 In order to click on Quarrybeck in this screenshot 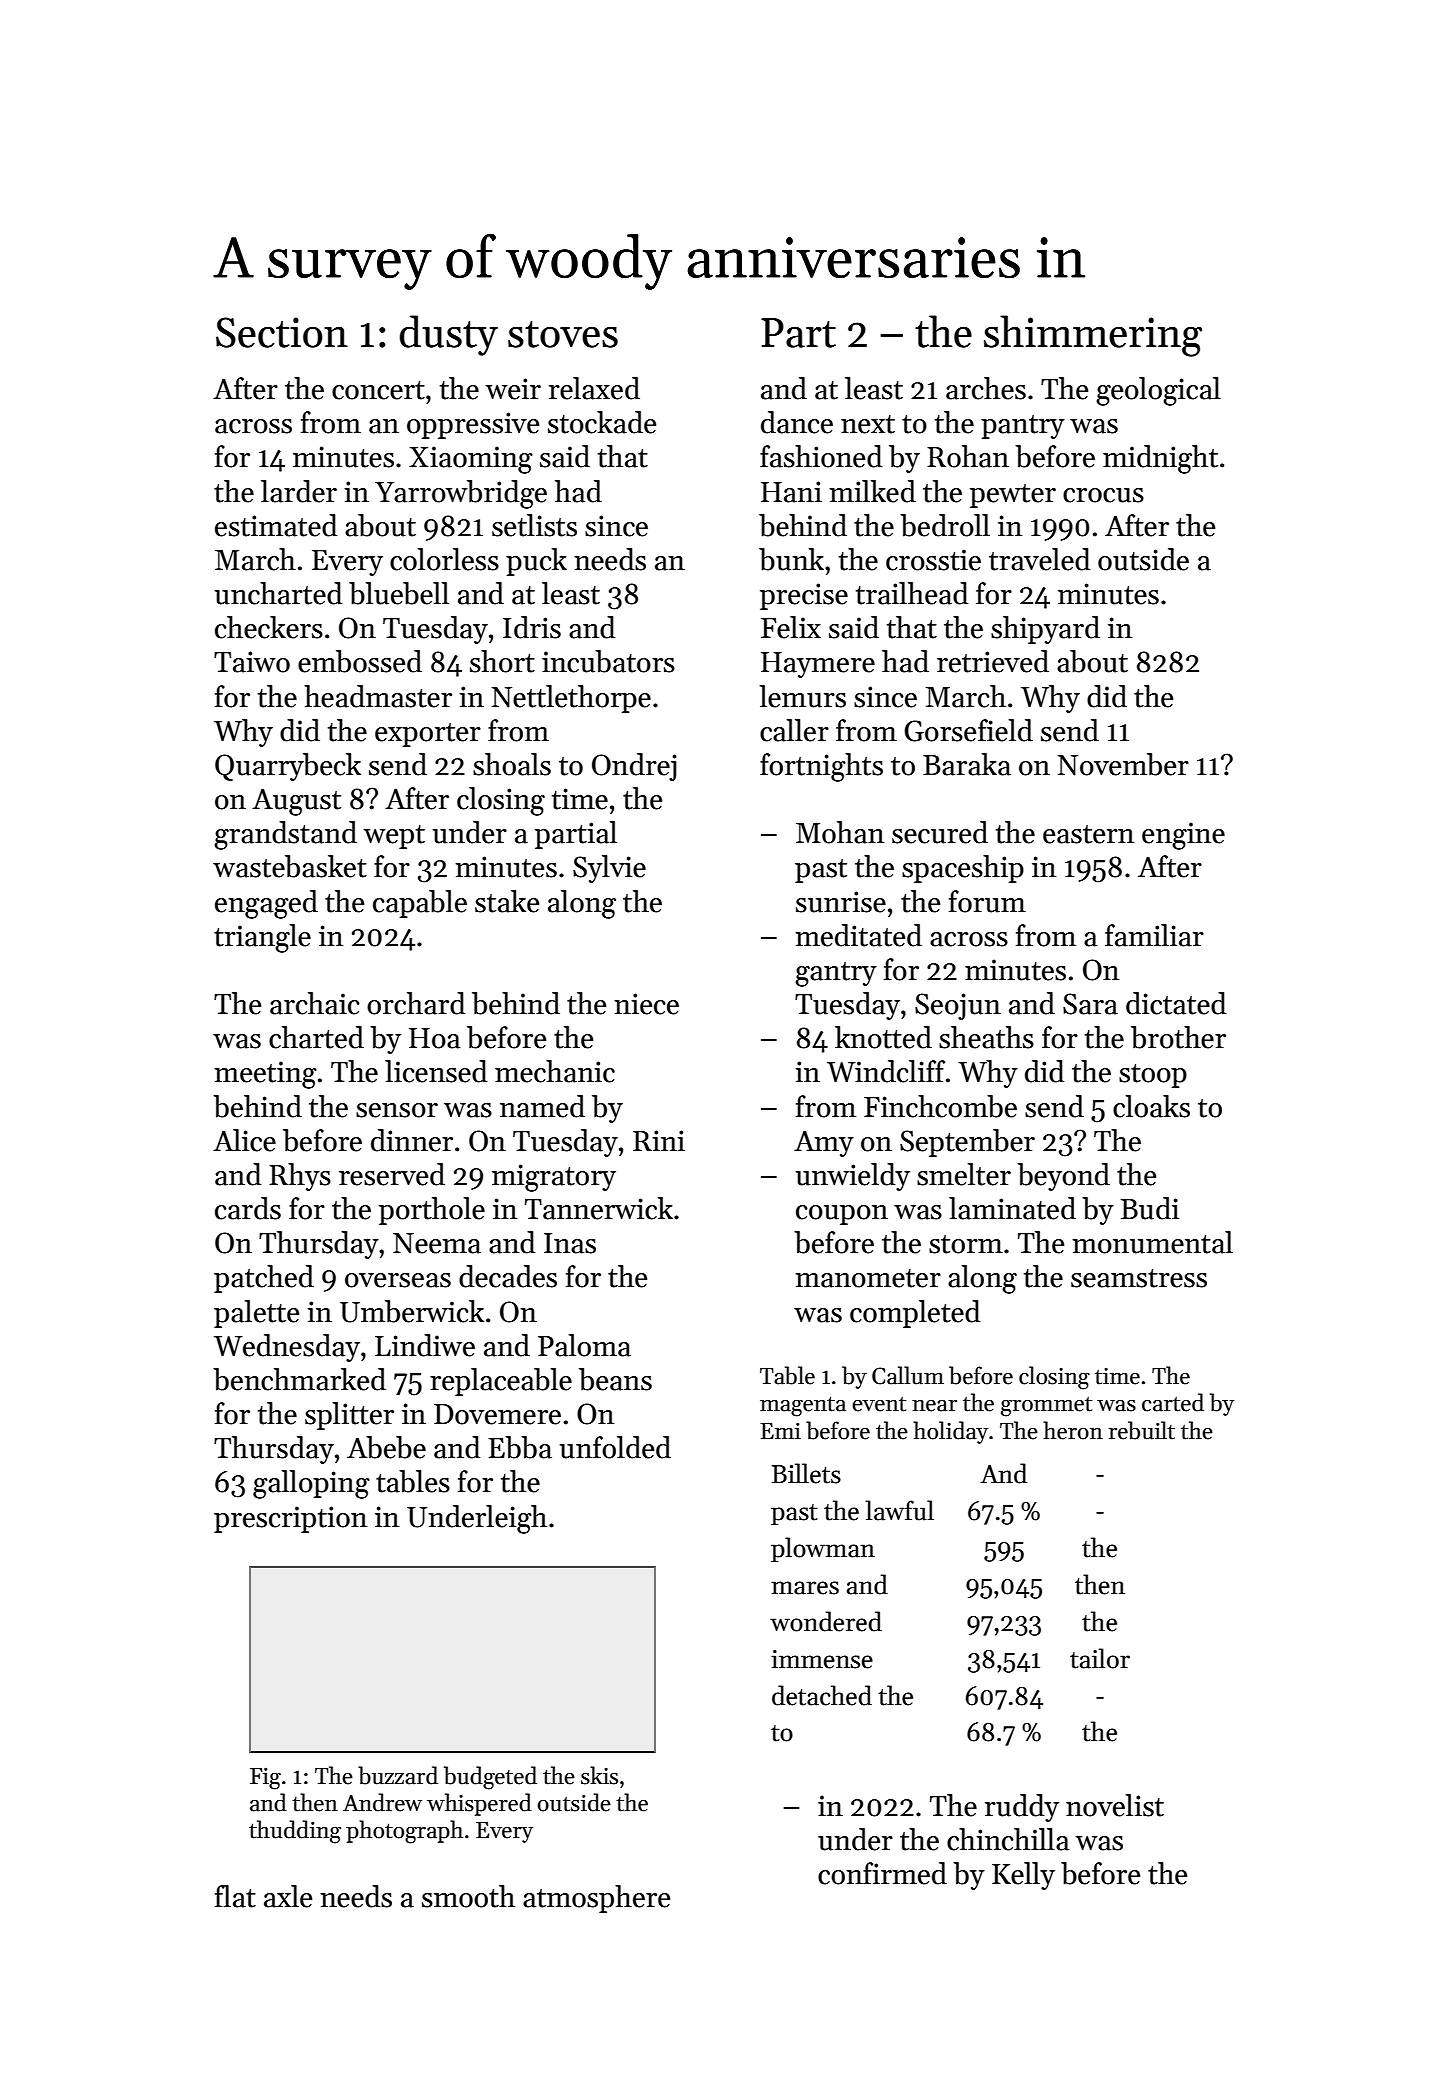, I will do `click(288, 767)`.
